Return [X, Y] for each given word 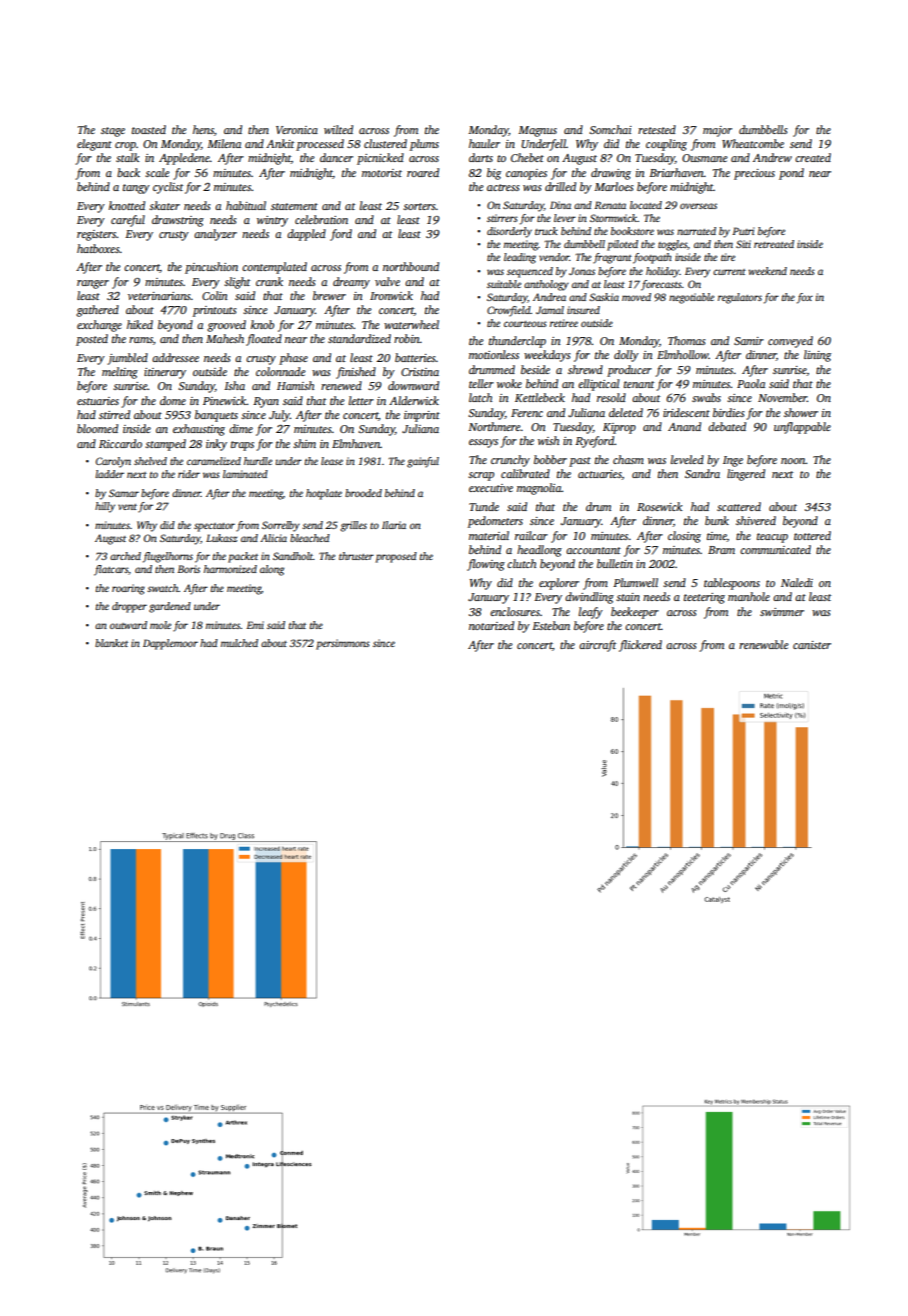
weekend [767, 271]
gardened [170, 607]
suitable [504, 284]
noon [793, 461]
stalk [128, 157]
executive [491, 488]
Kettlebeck [540, 397]
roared [423, 172]
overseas [698, 206]
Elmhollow [682, 354]
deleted [626, 412]
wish [548, 440]
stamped [165, 445]
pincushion [211, 268]
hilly [105, 507]
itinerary [165, 373]
